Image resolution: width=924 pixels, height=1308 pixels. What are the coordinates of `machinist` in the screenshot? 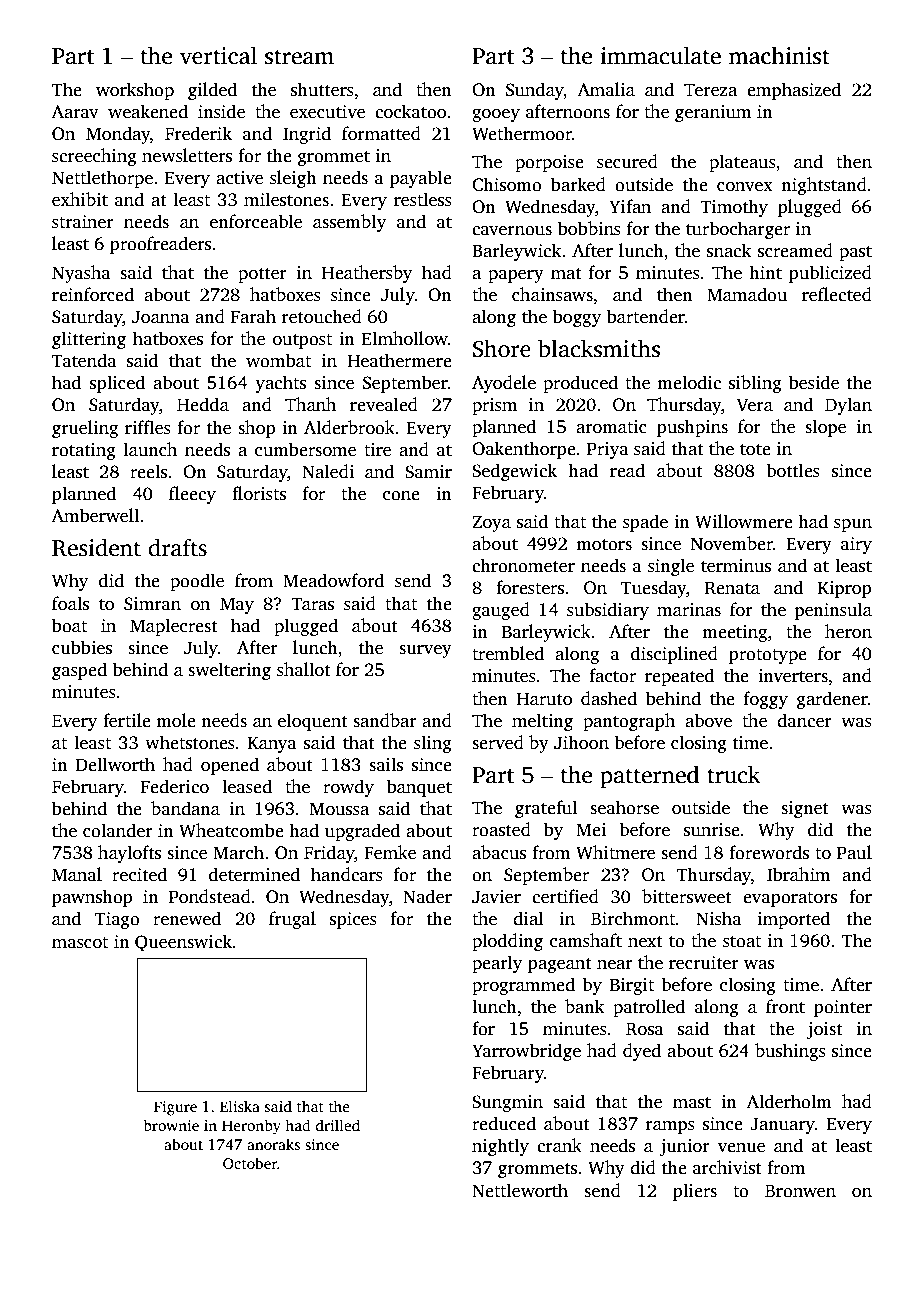 It's located at (779, 55).
